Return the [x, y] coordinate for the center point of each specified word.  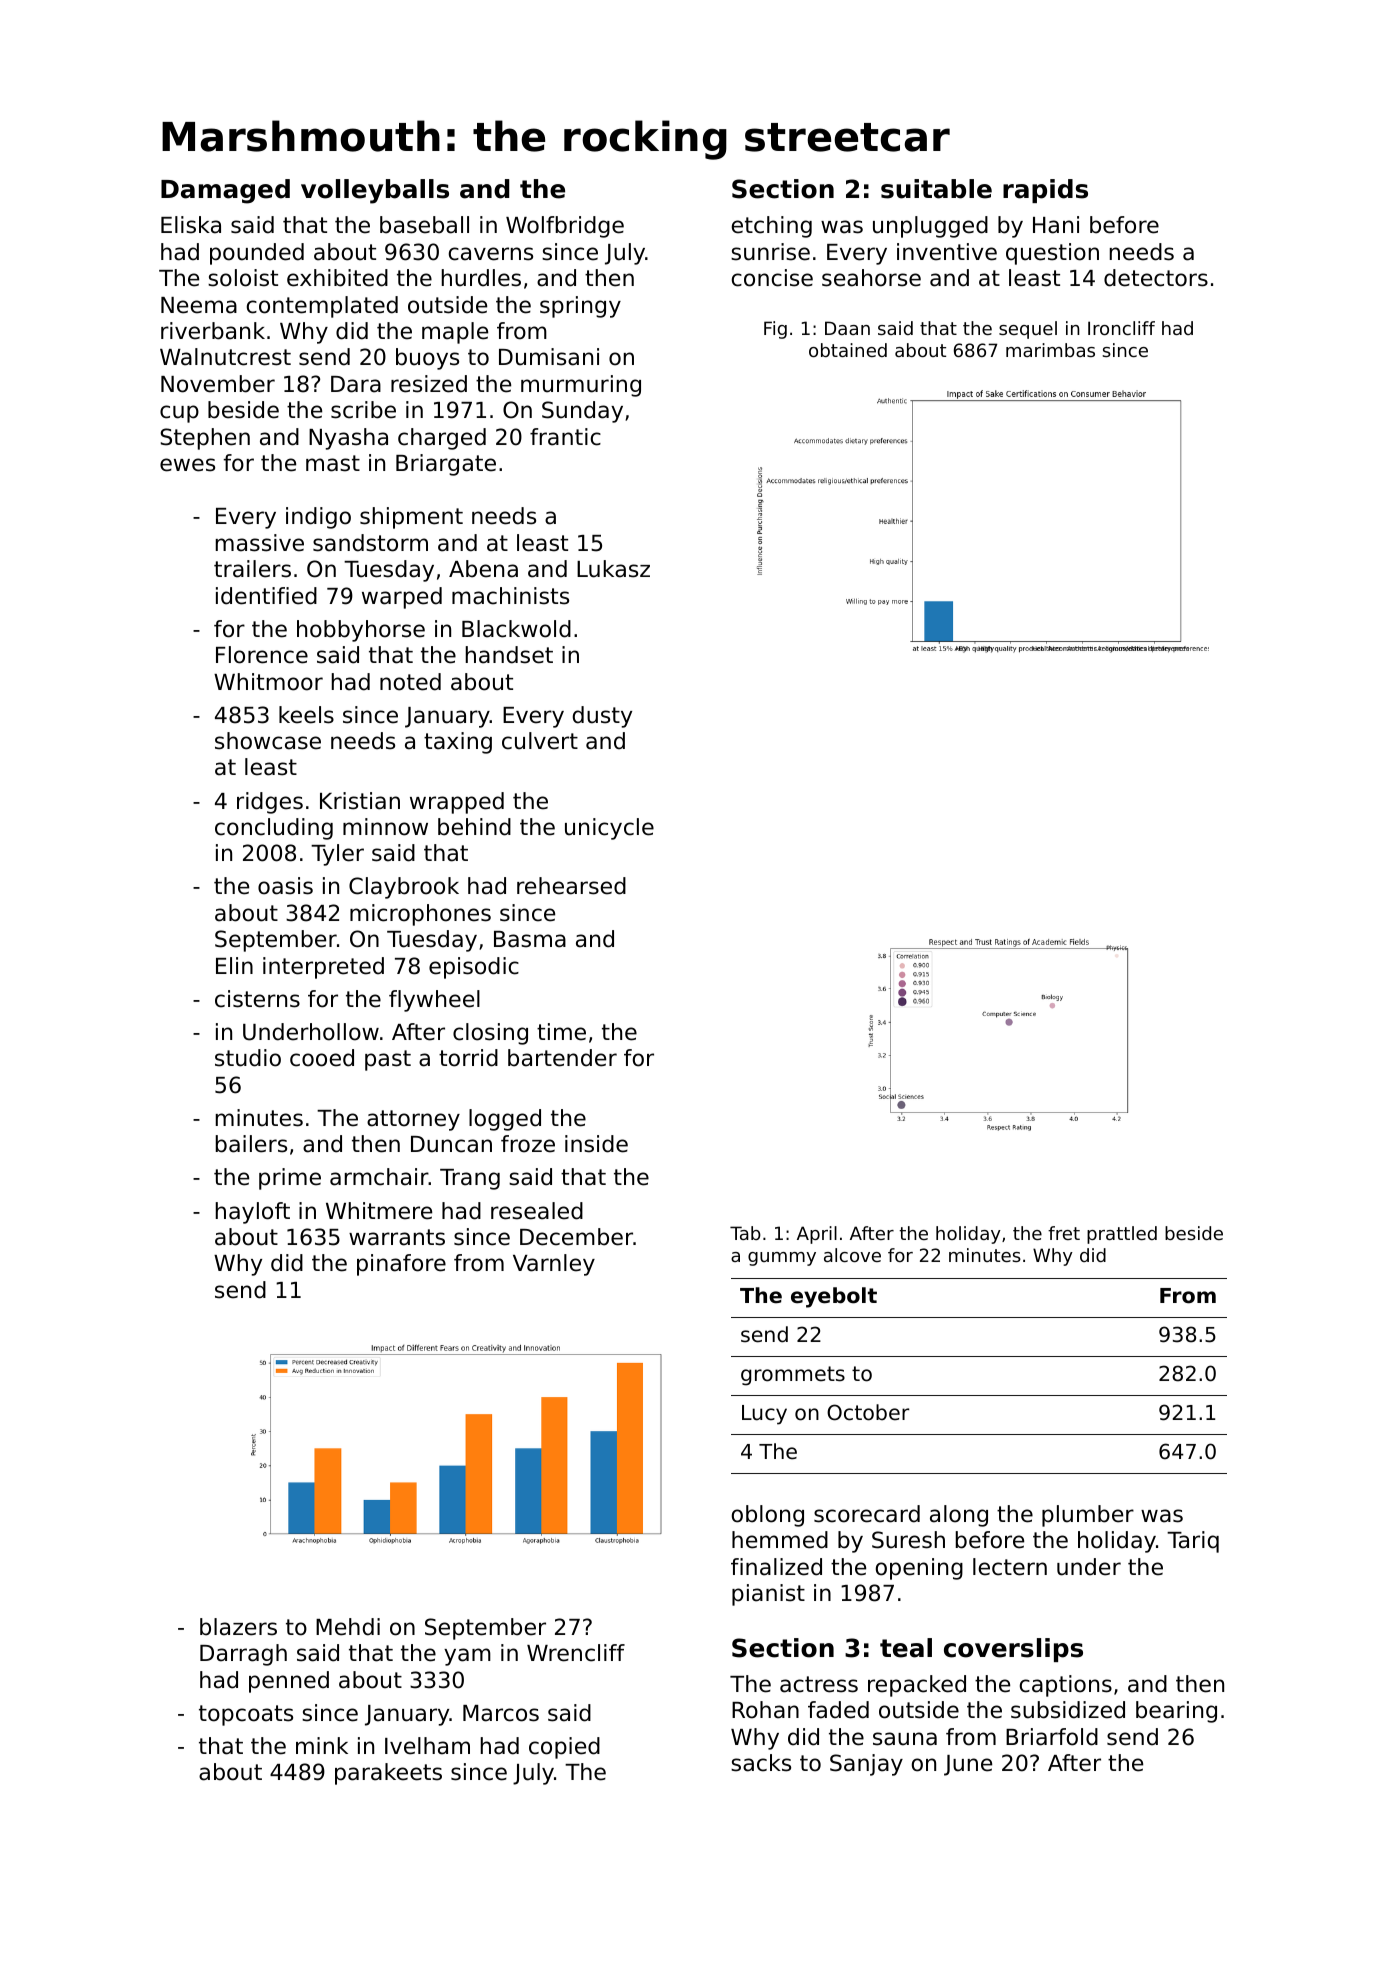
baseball [424, 225]
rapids [1045, 191]
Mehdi [348, 1627]
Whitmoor [268, 682]
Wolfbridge [565, 227]
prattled [1122, 1235]
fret [1064, 1233]
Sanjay [866, 1765]
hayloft [253, 1213]
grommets [793, 1376]
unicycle [609, 829]
